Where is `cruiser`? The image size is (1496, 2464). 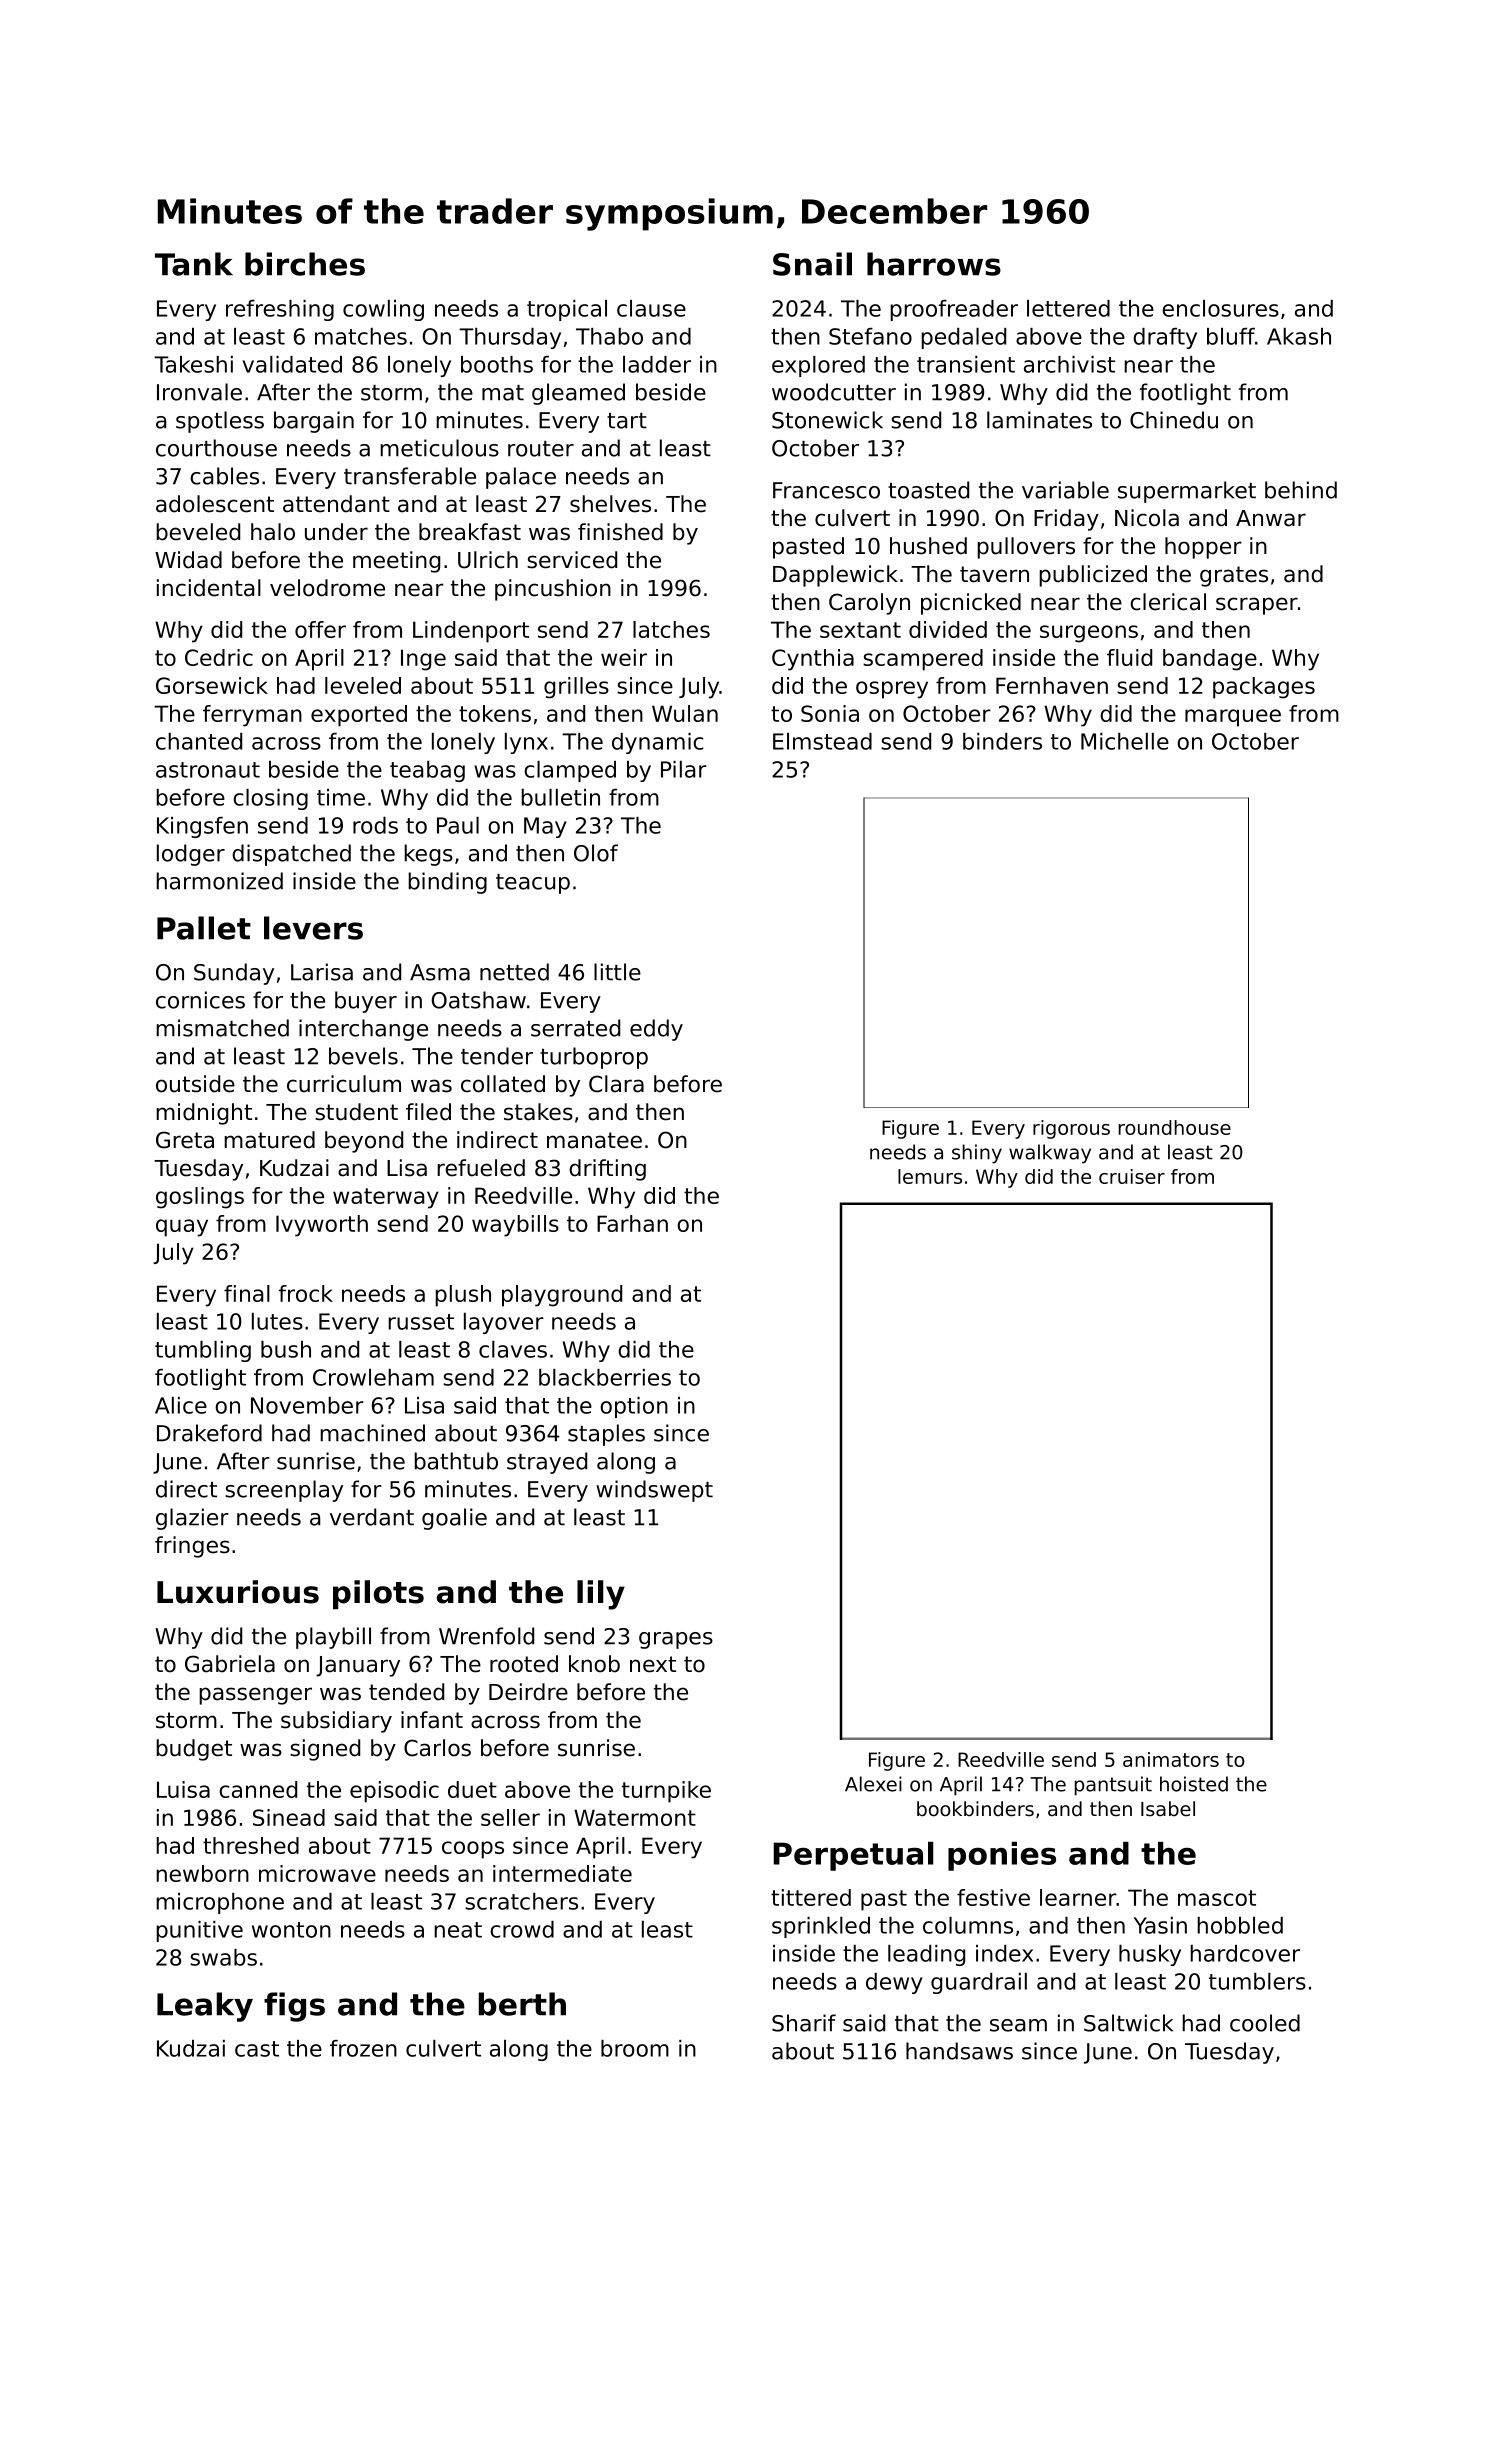
cruiser is located at coordinates (1132, 1176).
